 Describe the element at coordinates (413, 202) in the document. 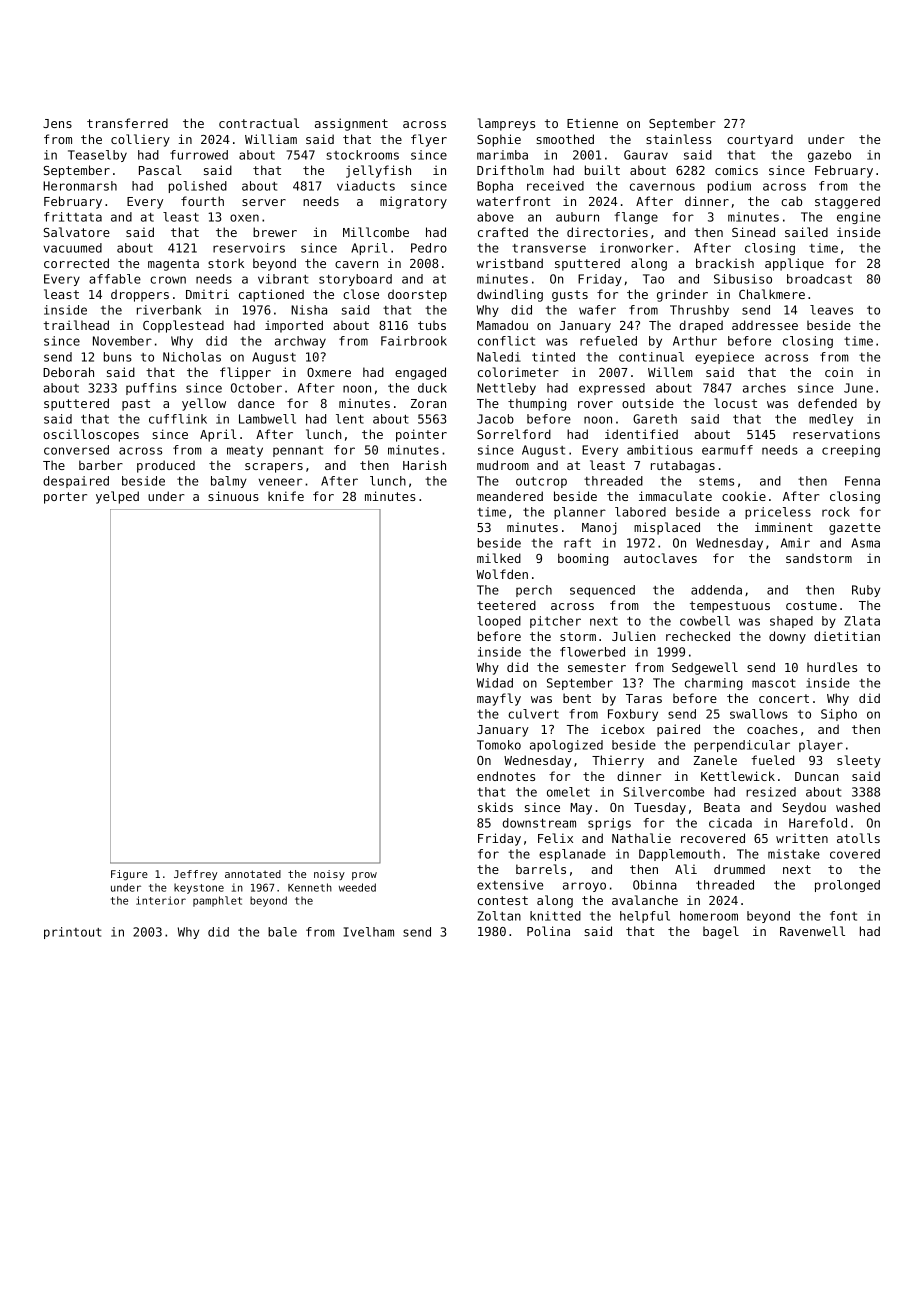

I see `migratory` at that location.
